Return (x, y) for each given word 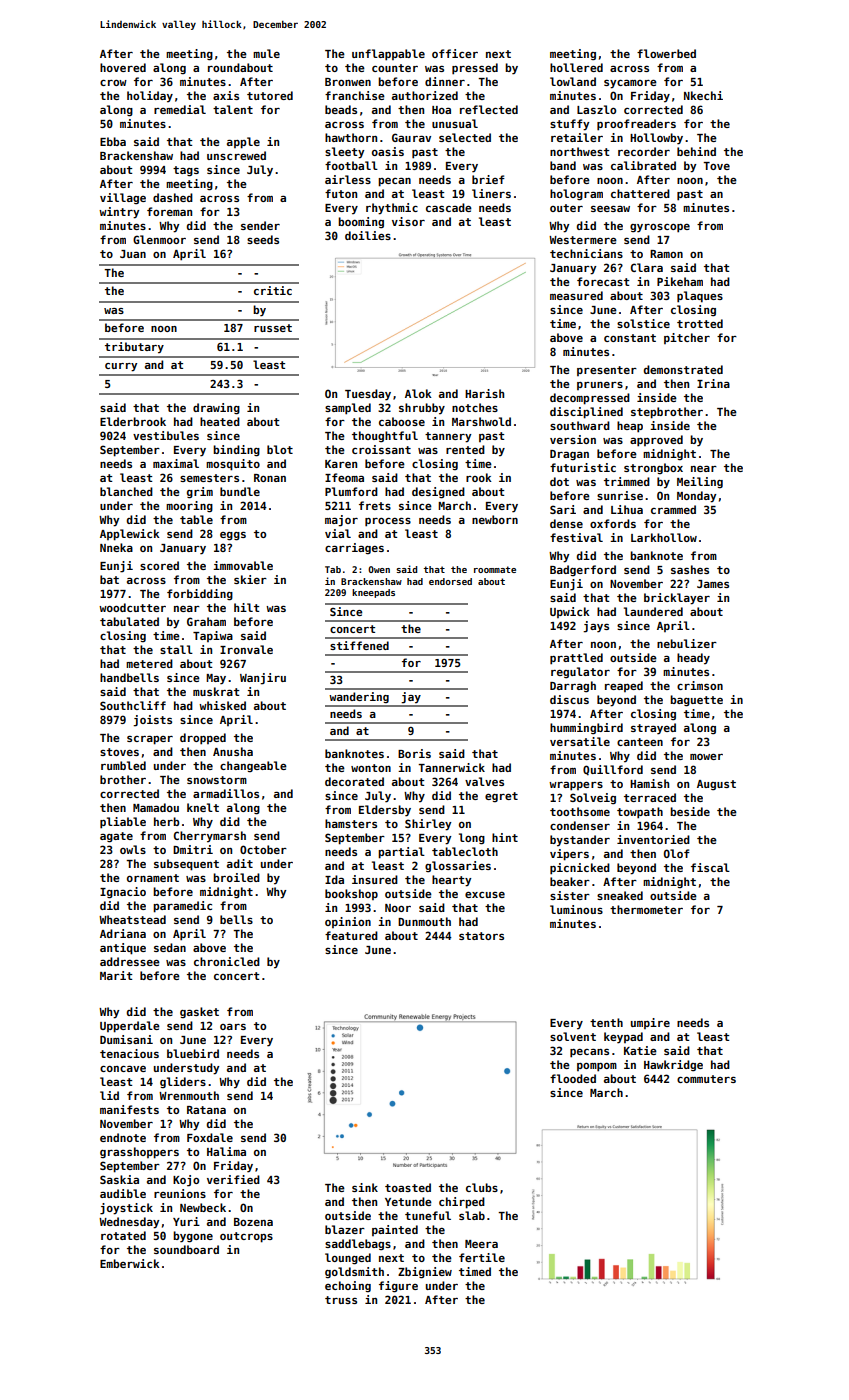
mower (706, 757)
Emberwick (130, 1263)
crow (113, 83)
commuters (706, 1079)
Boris (414, 753)
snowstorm (217, 780)
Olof (677, 853)
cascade (449, 207)
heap (630, 427)
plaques (700, 297)
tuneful (428, 1215)
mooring (189, 507)
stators (481, 936)
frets (375, 505)
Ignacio (123, 893)
